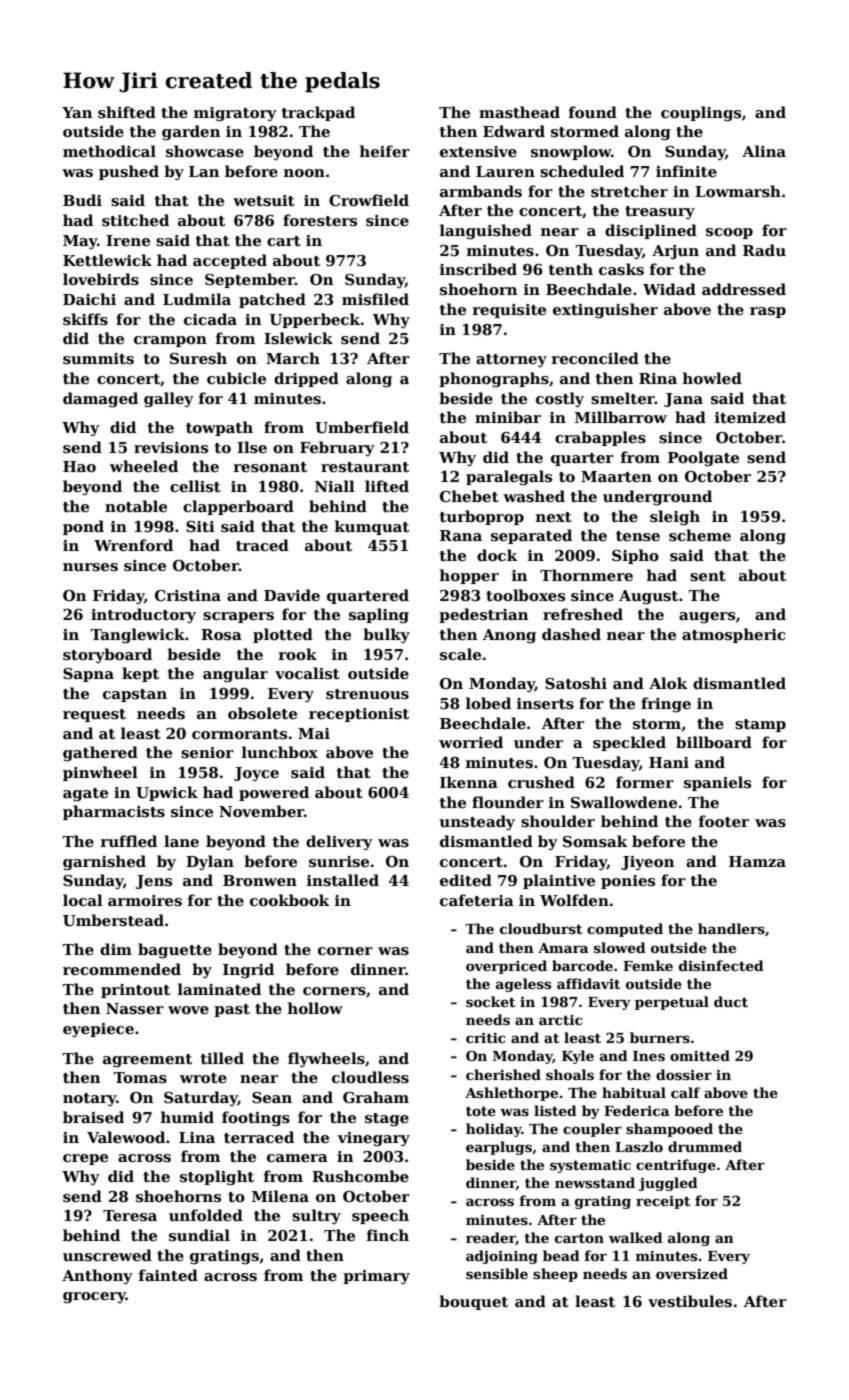 The height and width of the image is (1400, 849). What do you see at coordinates (668, 683) in the image?
I see `Alok` at bounding box center [668, 683].
